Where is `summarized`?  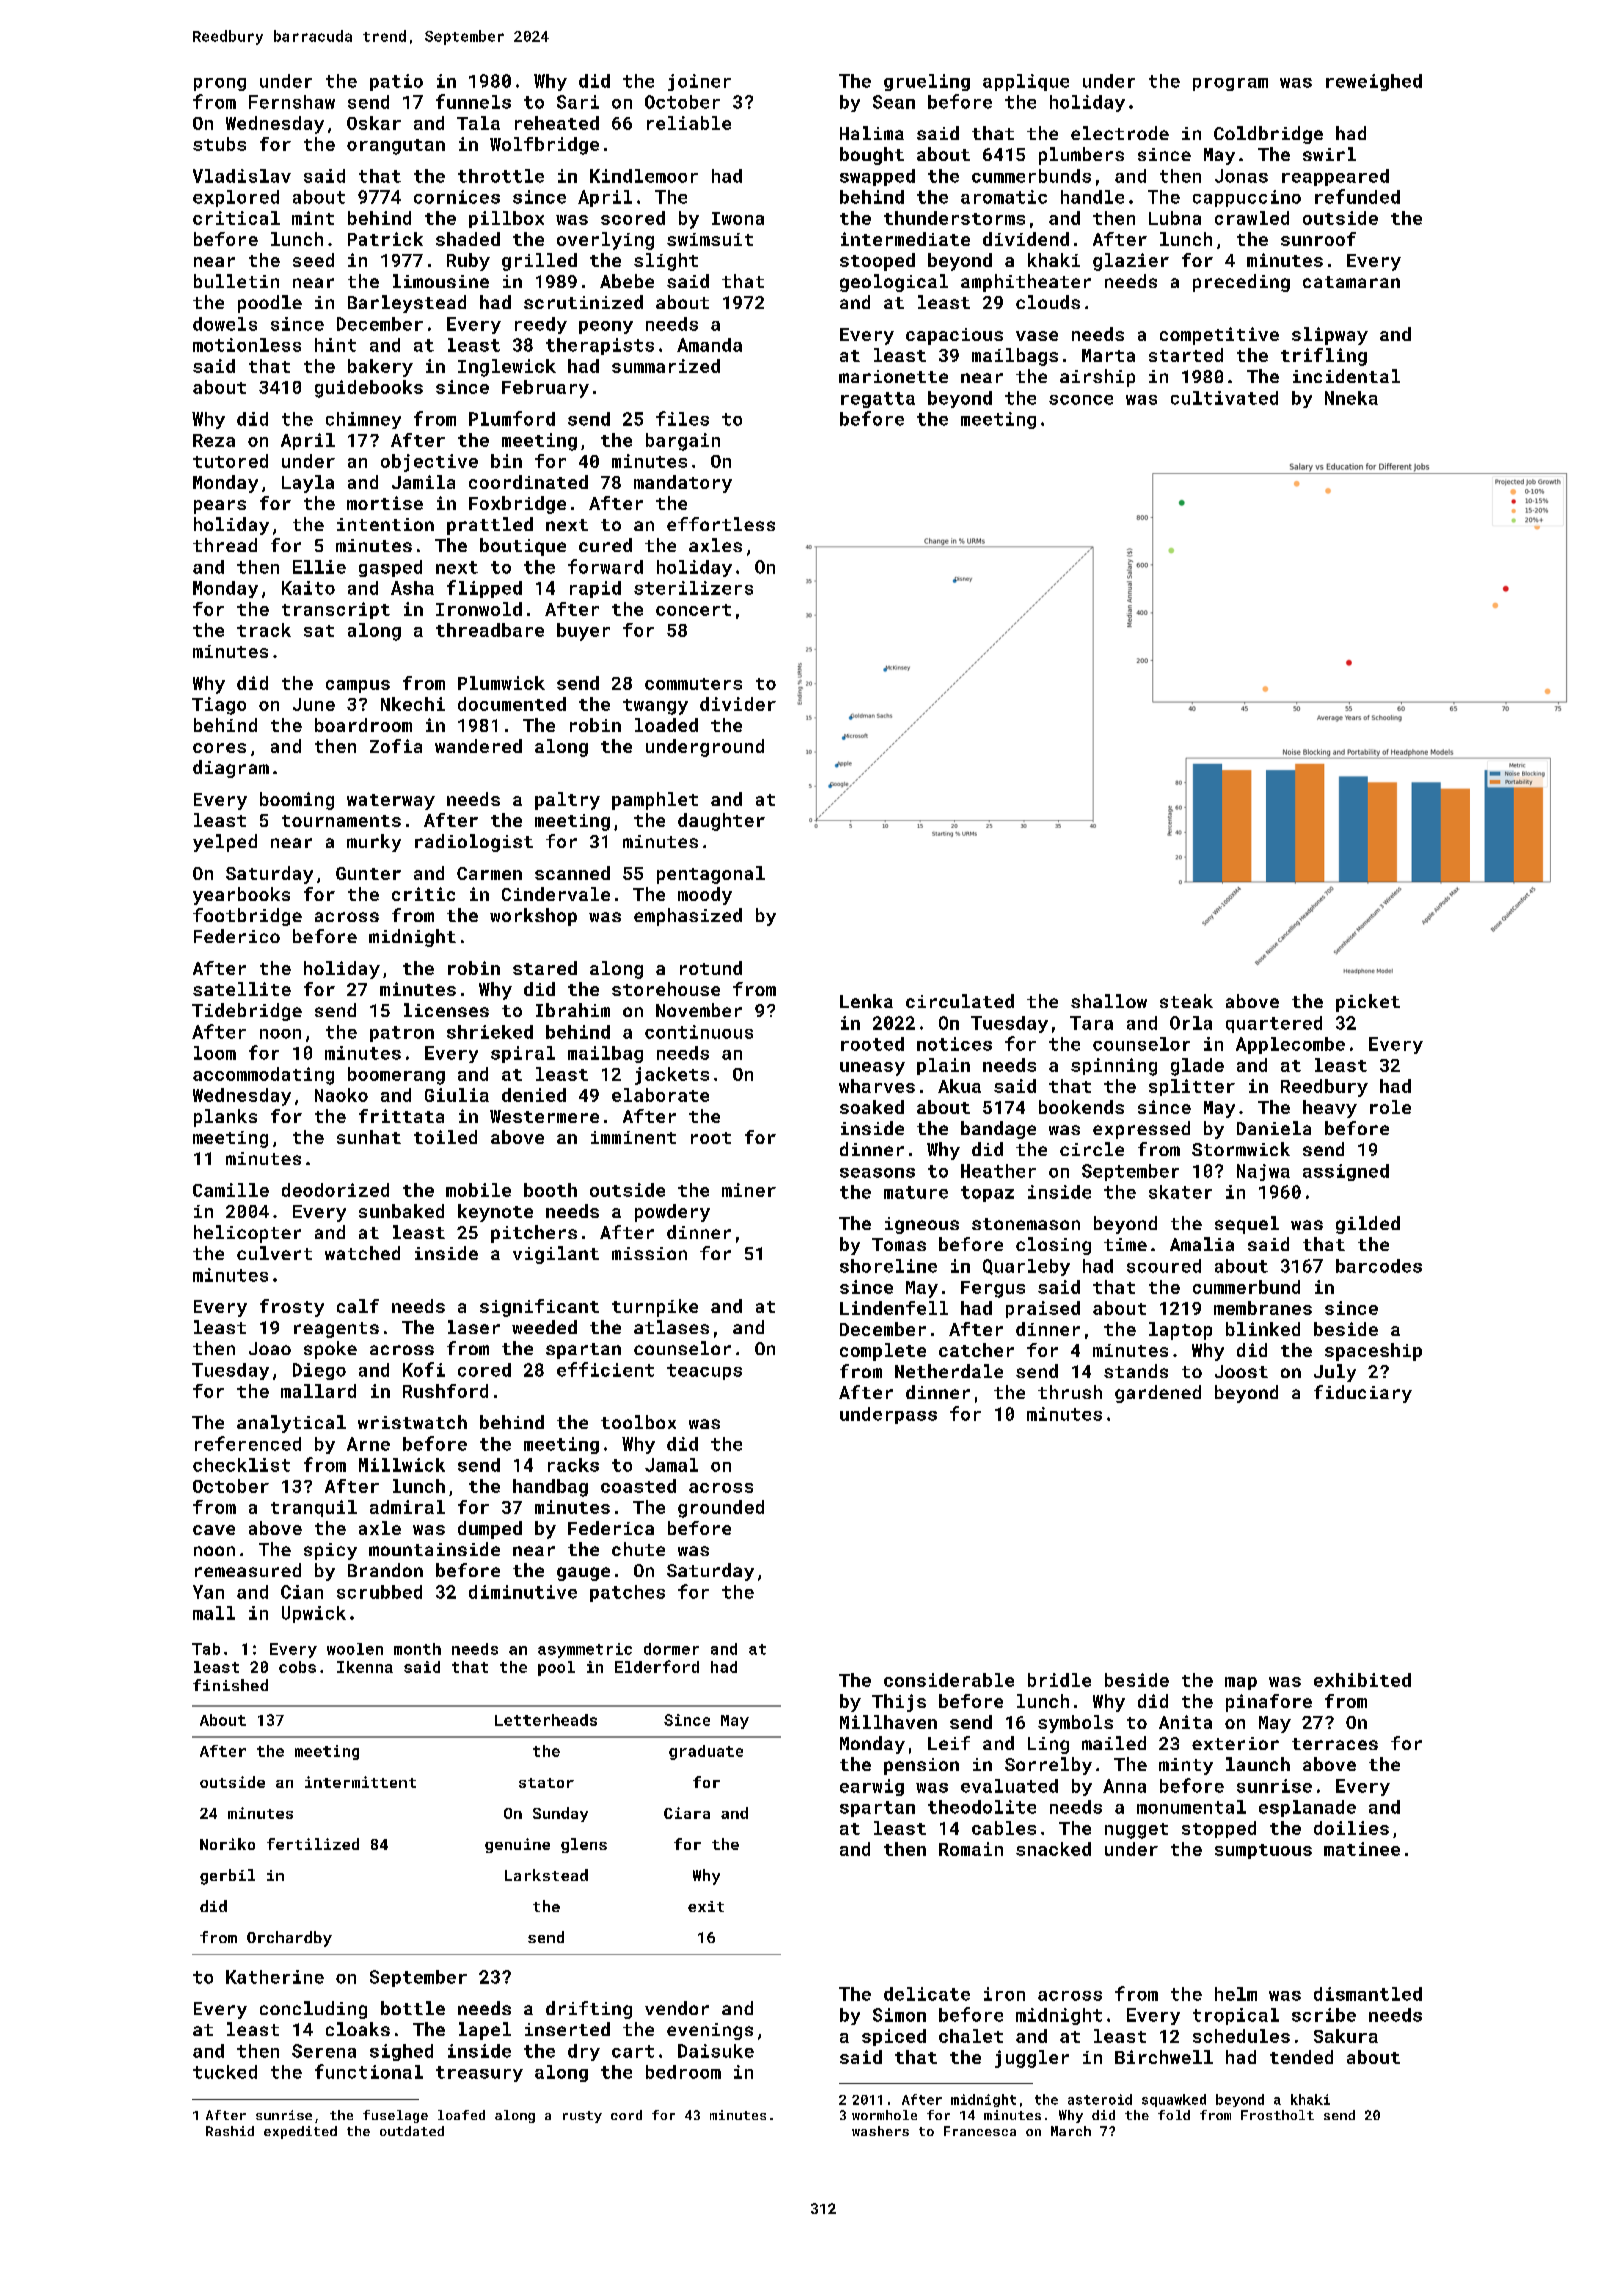 summarized is located at coordinates (666, 366).
